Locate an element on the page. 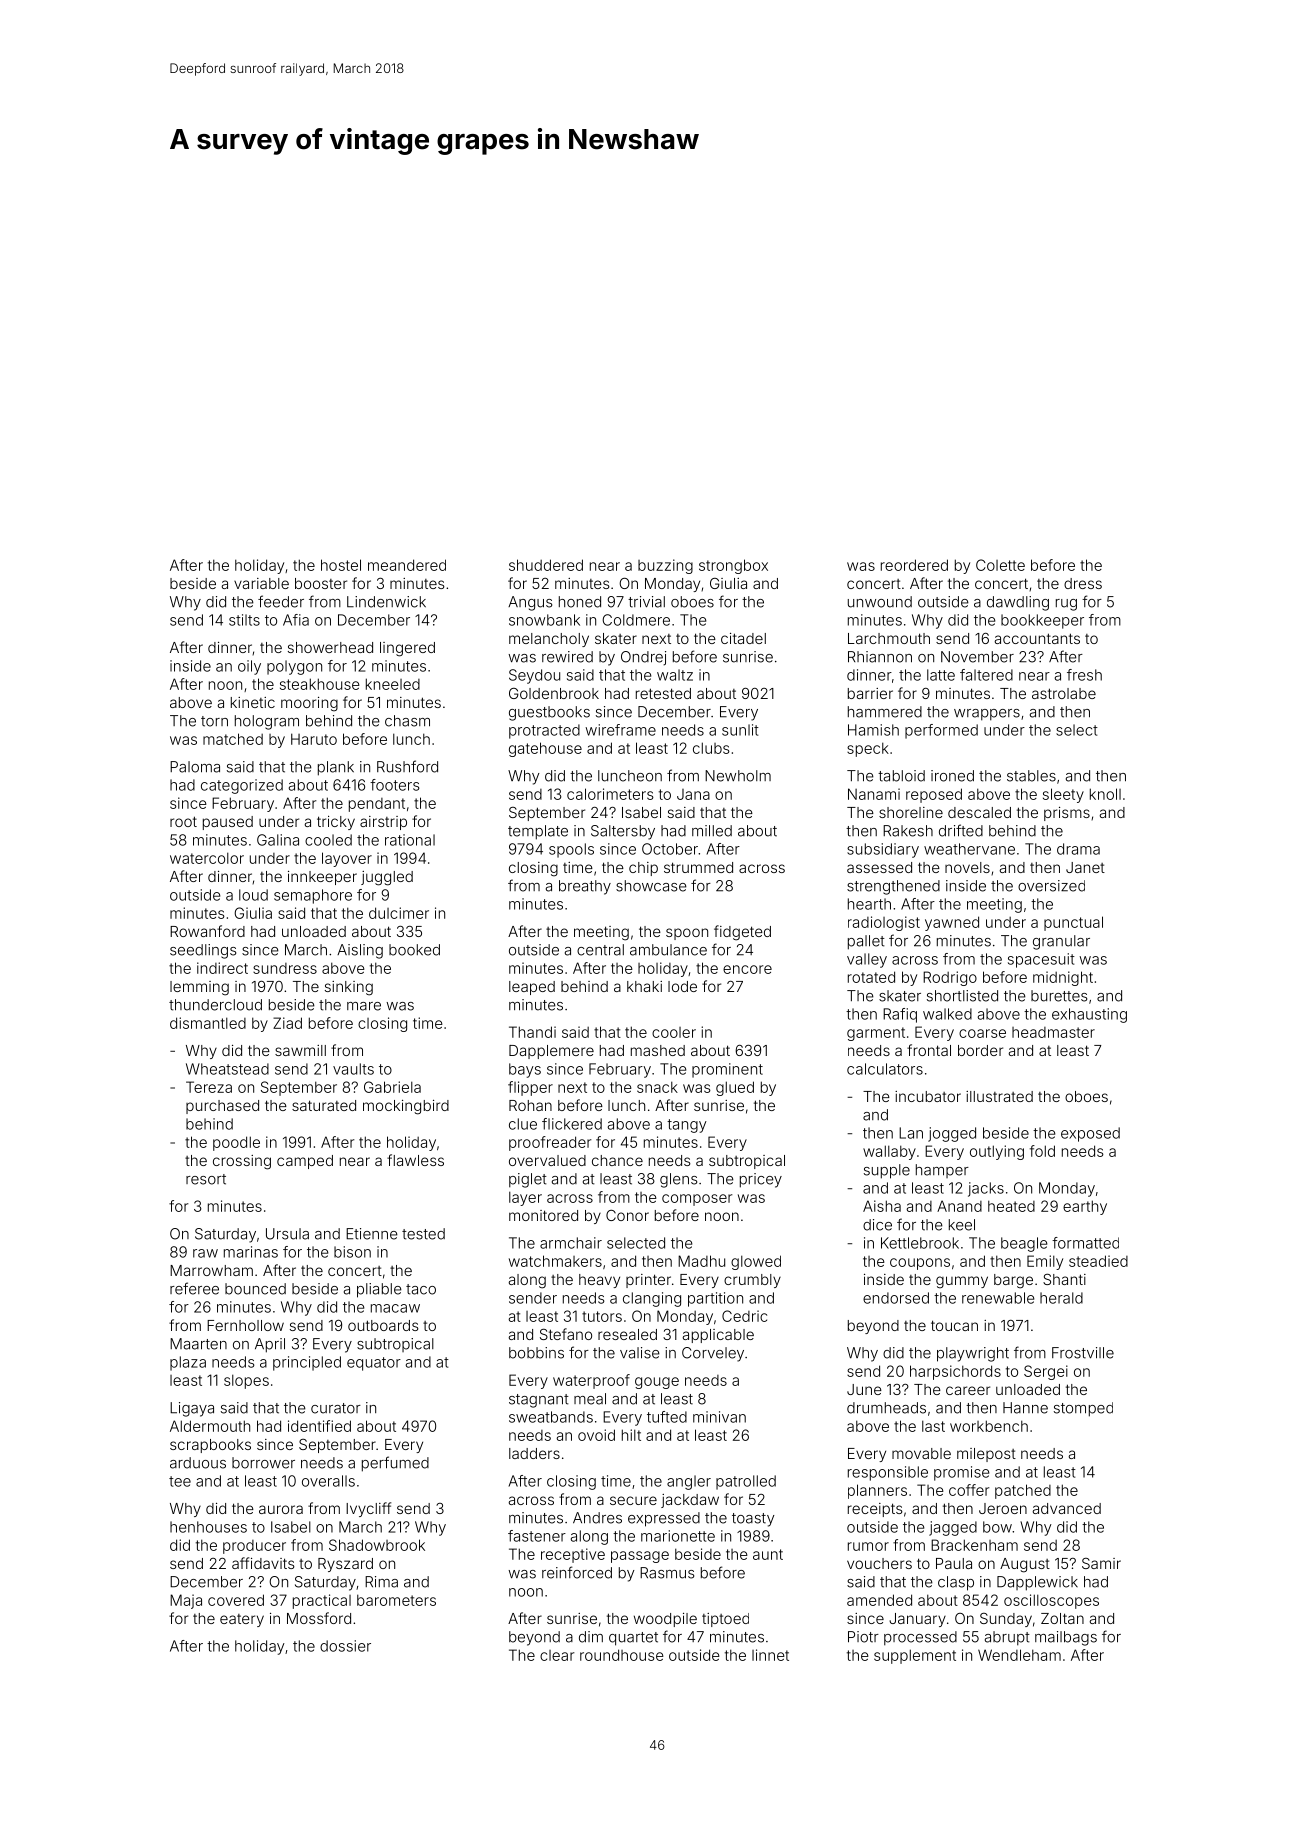 This page has height=1836, width=1298. tee is located at coordinates (180, 1481).
